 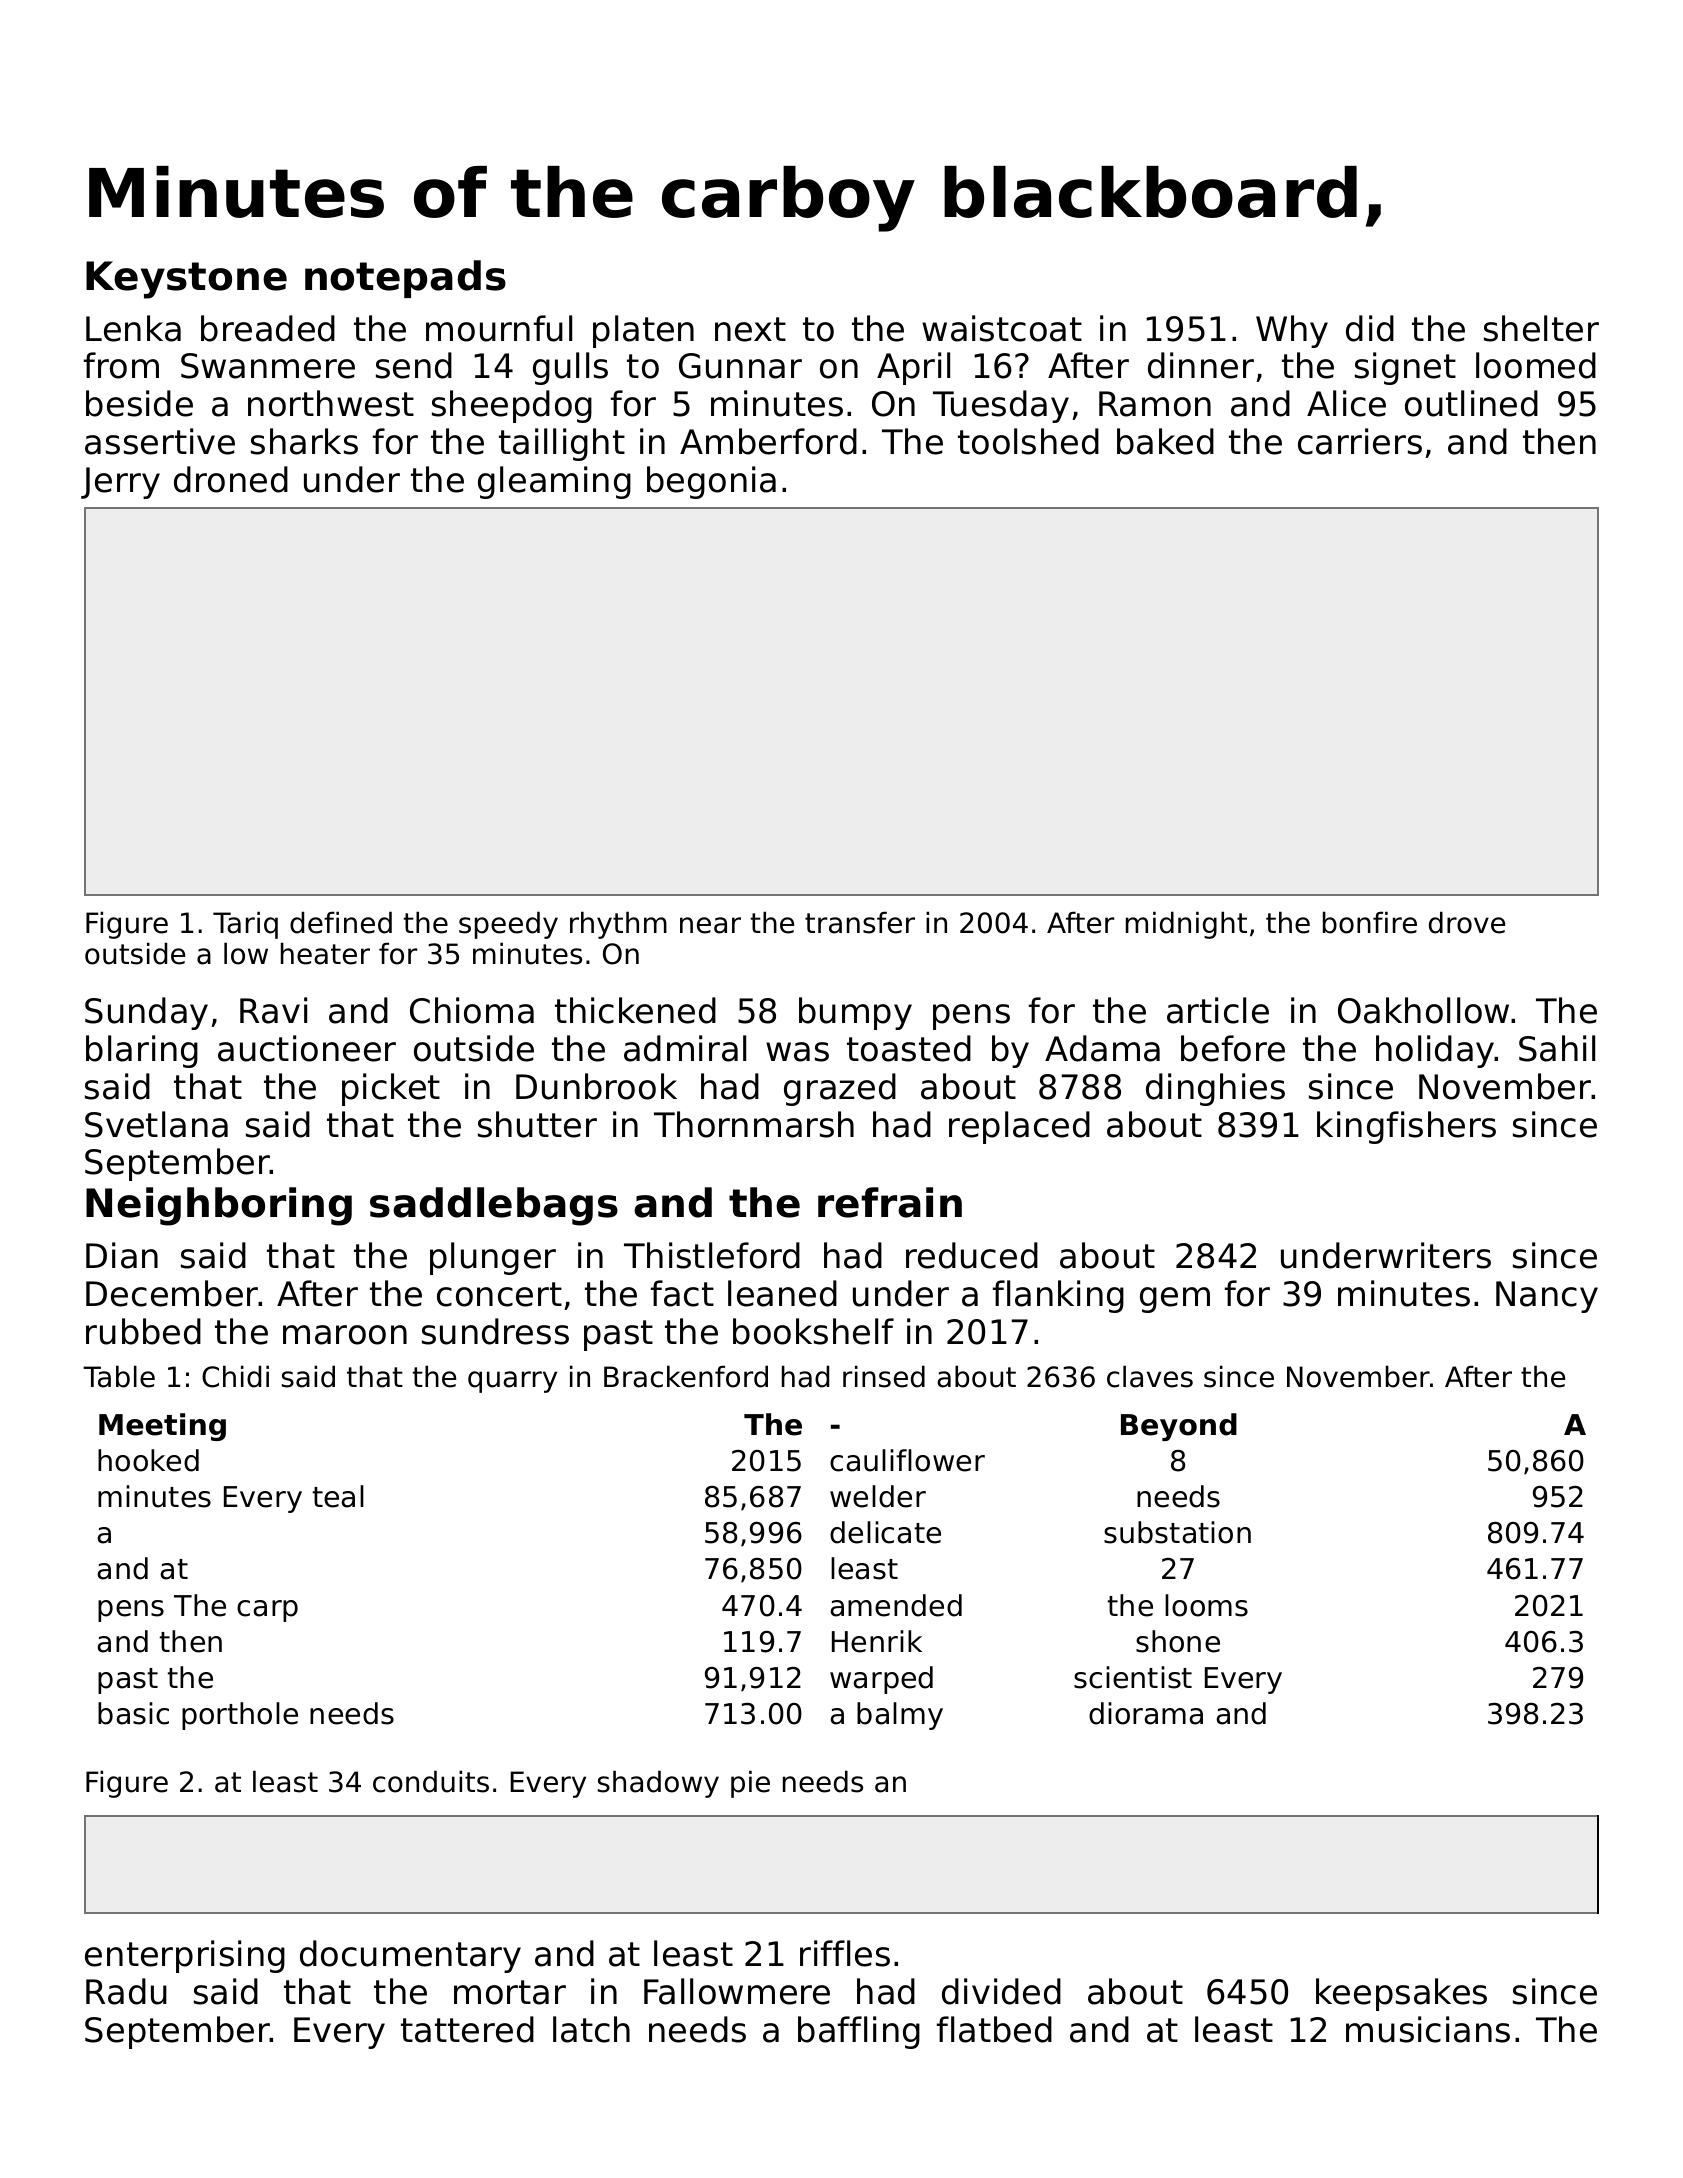 What do you see at coordinates (126, 1991) in the page?
I see `Radu` at bounding box center [126, 1991].
